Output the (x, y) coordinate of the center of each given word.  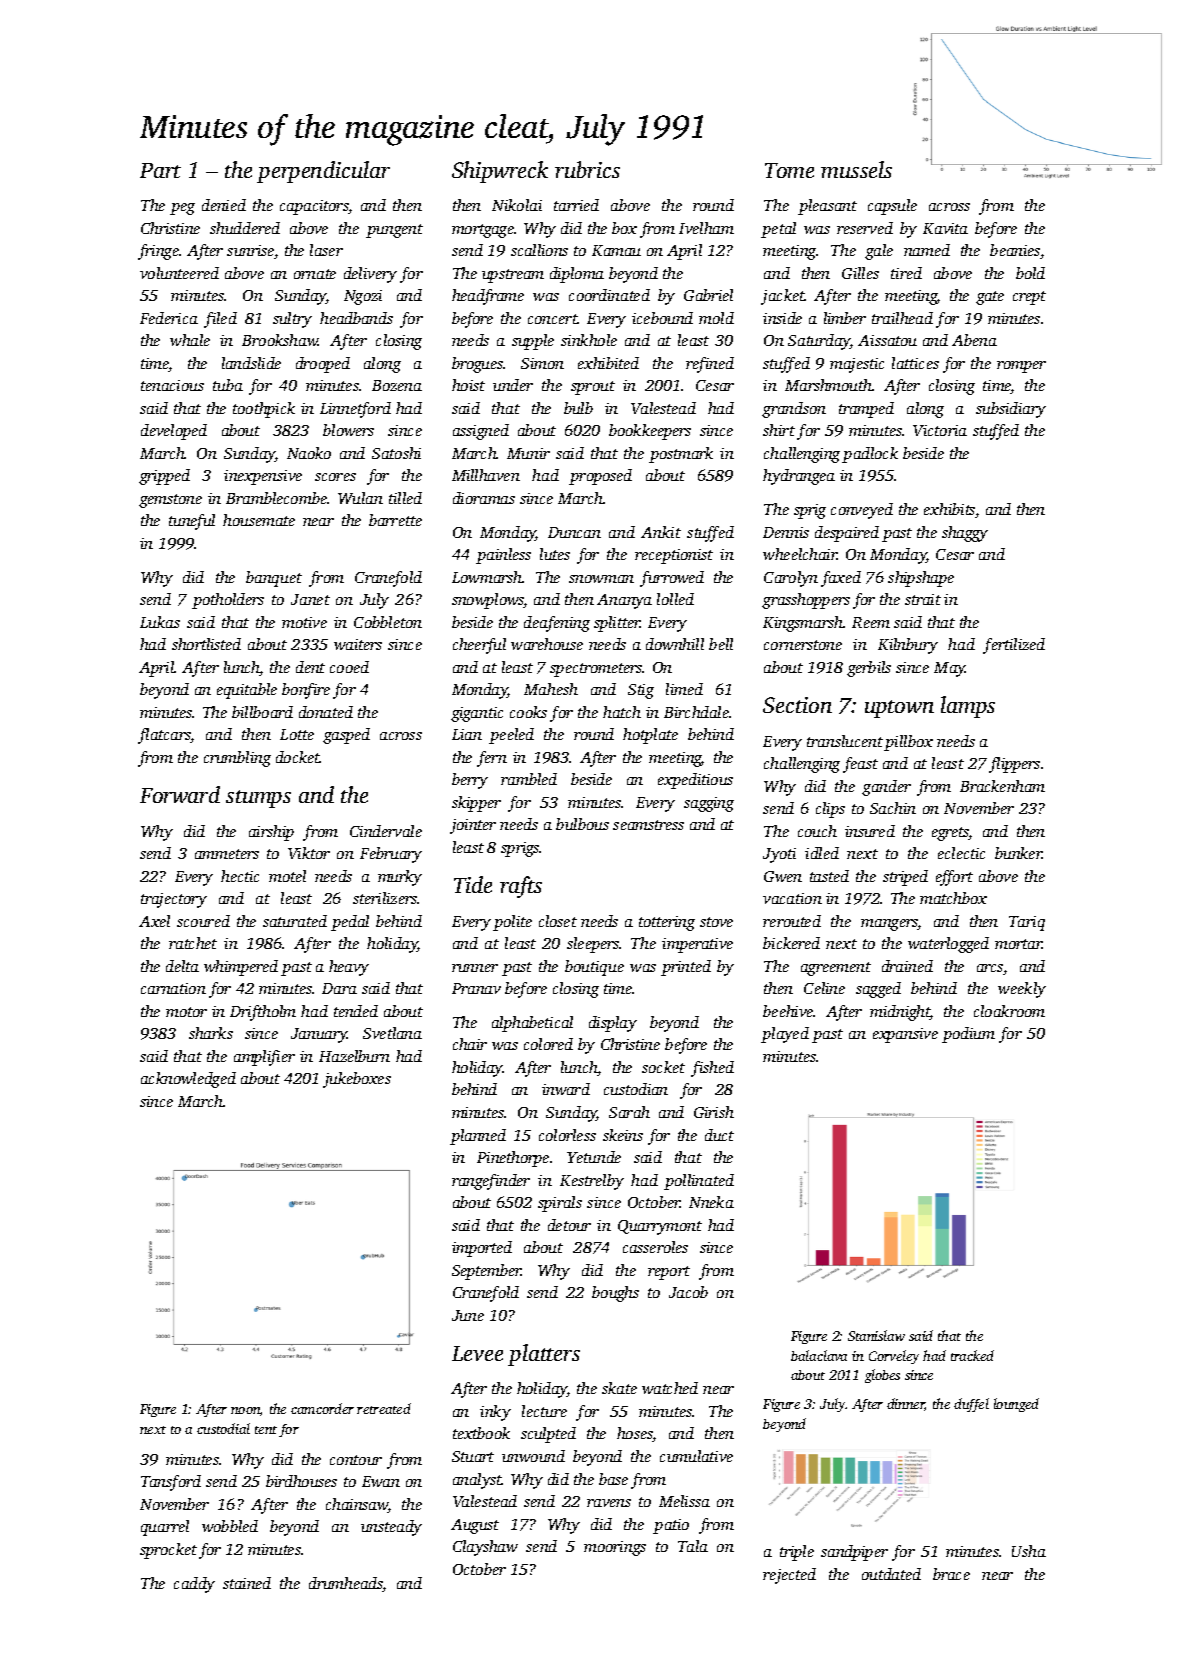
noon (246, 1411)
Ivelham (706, 228)
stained (247, 1583)
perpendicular (323, 172)
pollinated (699, 1182)
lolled (675, 599)
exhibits (949, 509)
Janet (310, 599)
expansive (905, 1035)
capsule (892, 207)
